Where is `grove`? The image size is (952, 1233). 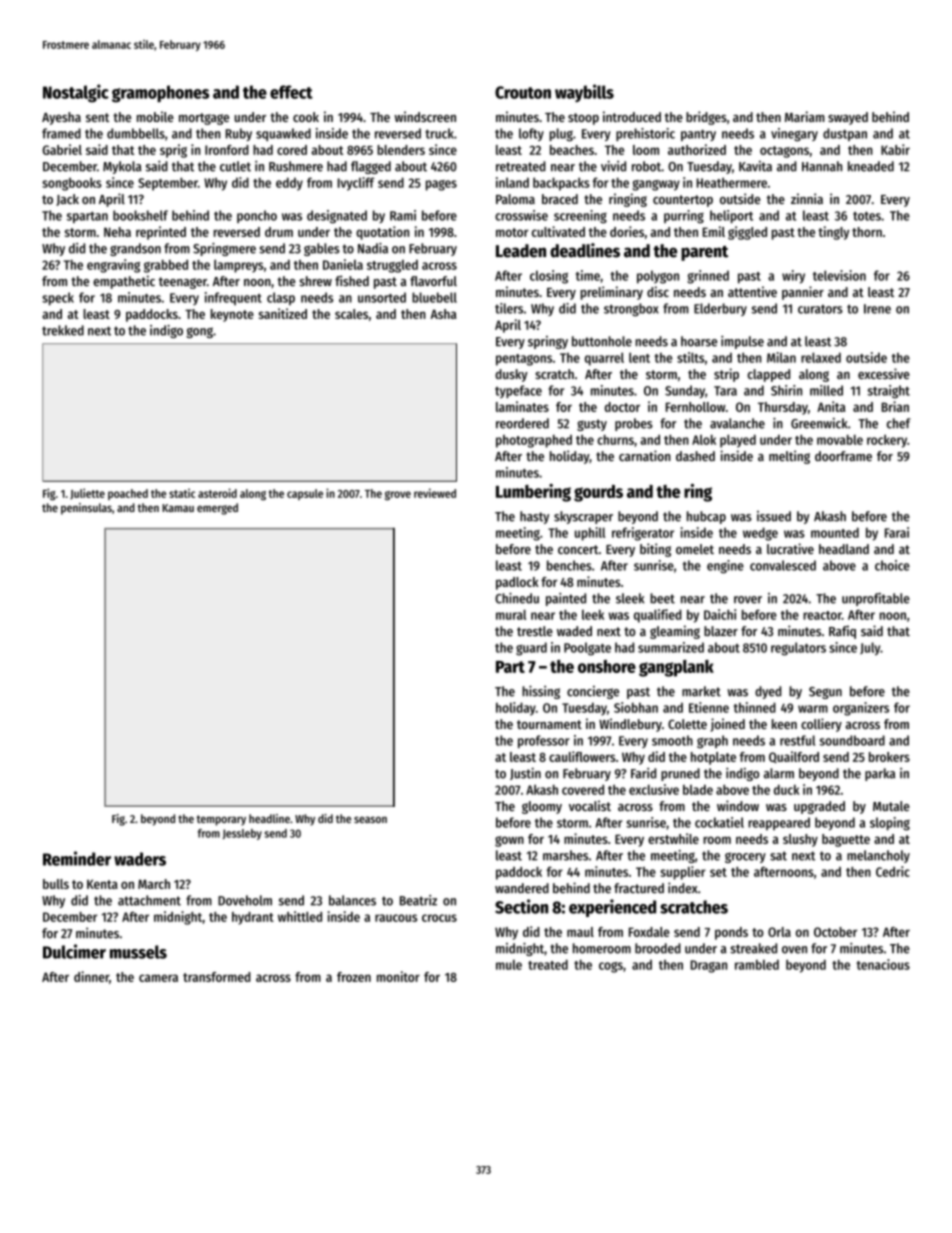 grove is located at coordinates (398, 496).
